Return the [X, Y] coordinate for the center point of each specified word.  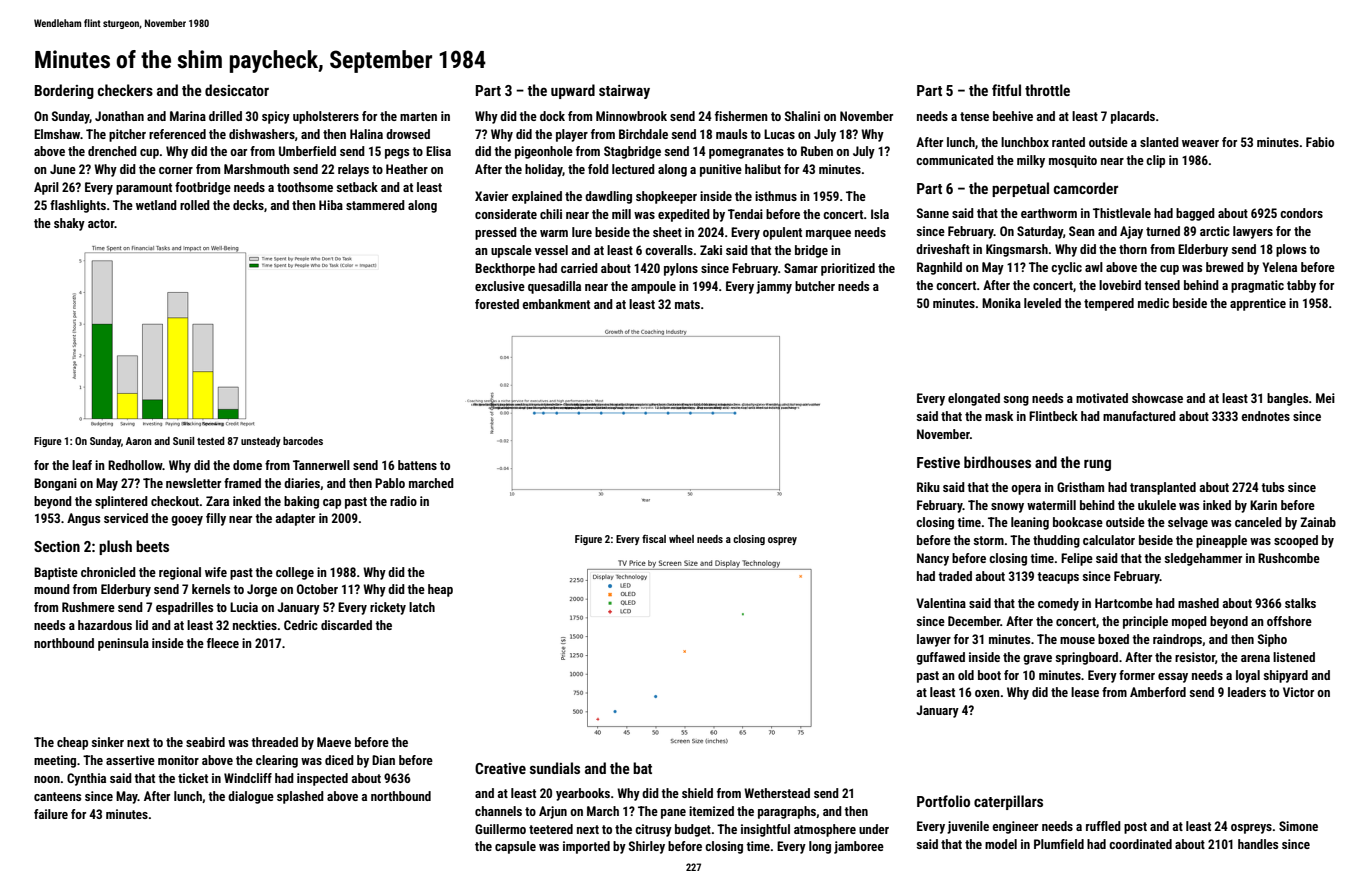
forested [497, 304]
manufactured [1139, 416]
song [1016, 401]
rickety [388, 608]
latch [422, 607]
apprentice [1258, 304]
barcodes [303, 441]
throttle [1047, 90]
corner [176, 170]
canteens [57, 796]
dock [552, 116]
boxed [1113, 639]
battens [417, 465]
